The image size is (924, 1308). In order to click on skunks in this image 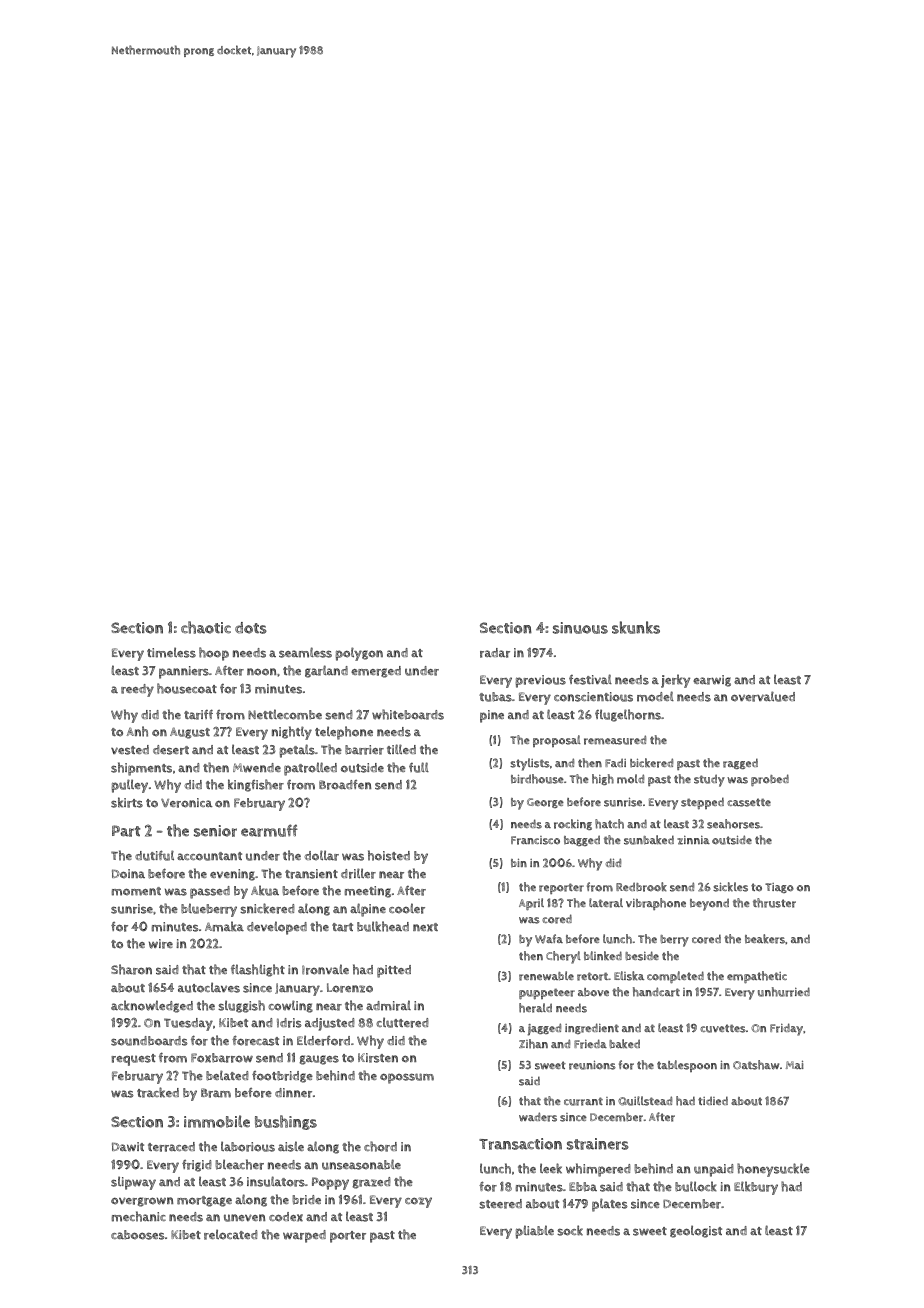, I will do `click(636, 627)`.
